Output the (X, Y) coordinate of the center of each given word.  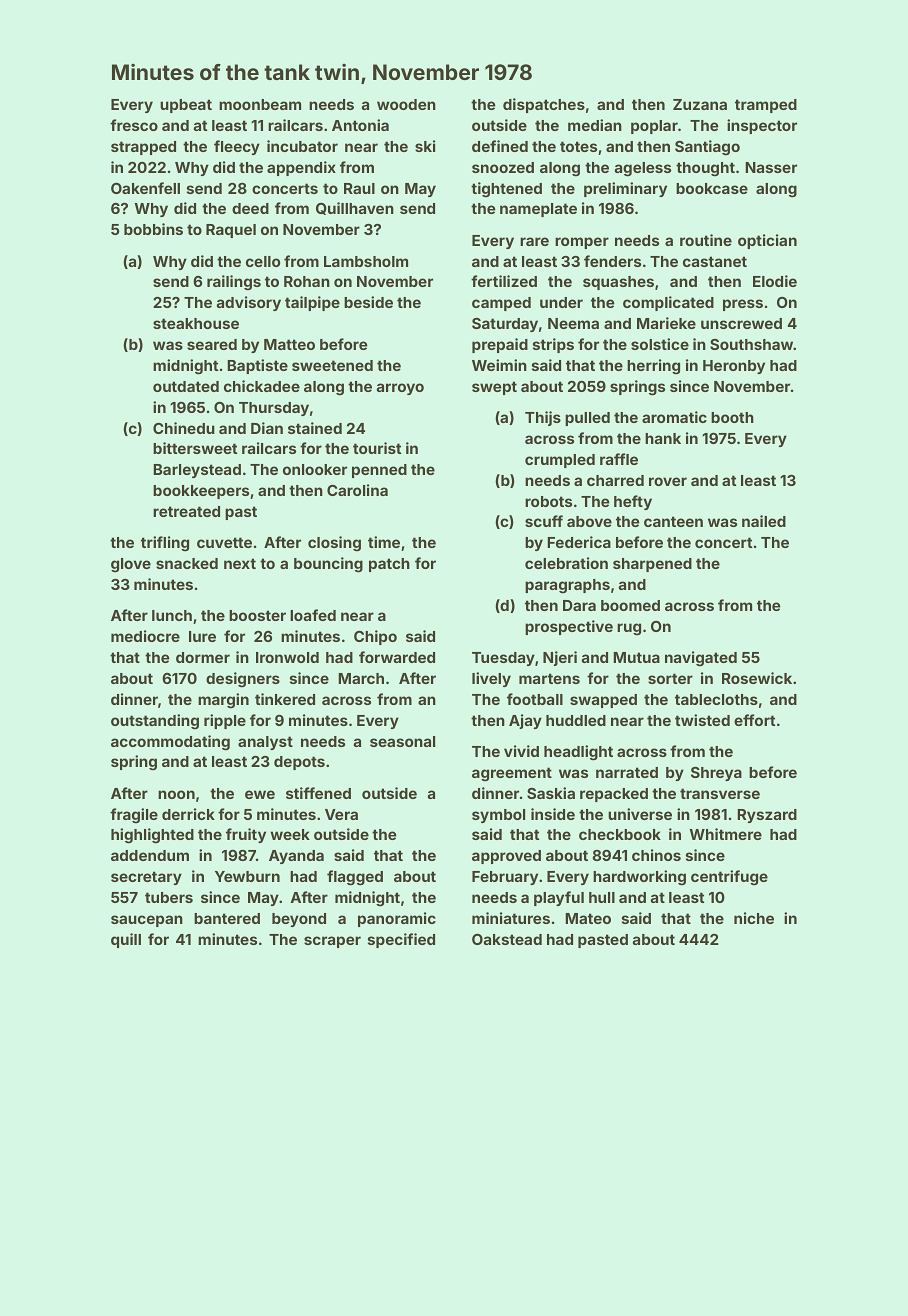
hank (663, 438)
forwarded (397, 657)
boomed (630, 605)
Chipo (375, 637)
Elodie (775, 281)
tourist (377, 448)
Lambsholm (366, 261)
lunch (172, 615)
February (505, 878)
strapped (143, 148)
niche (754, 918)
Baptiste (257, 366)
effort (754, 720)
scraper (332, 942)
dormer (203, 657)
